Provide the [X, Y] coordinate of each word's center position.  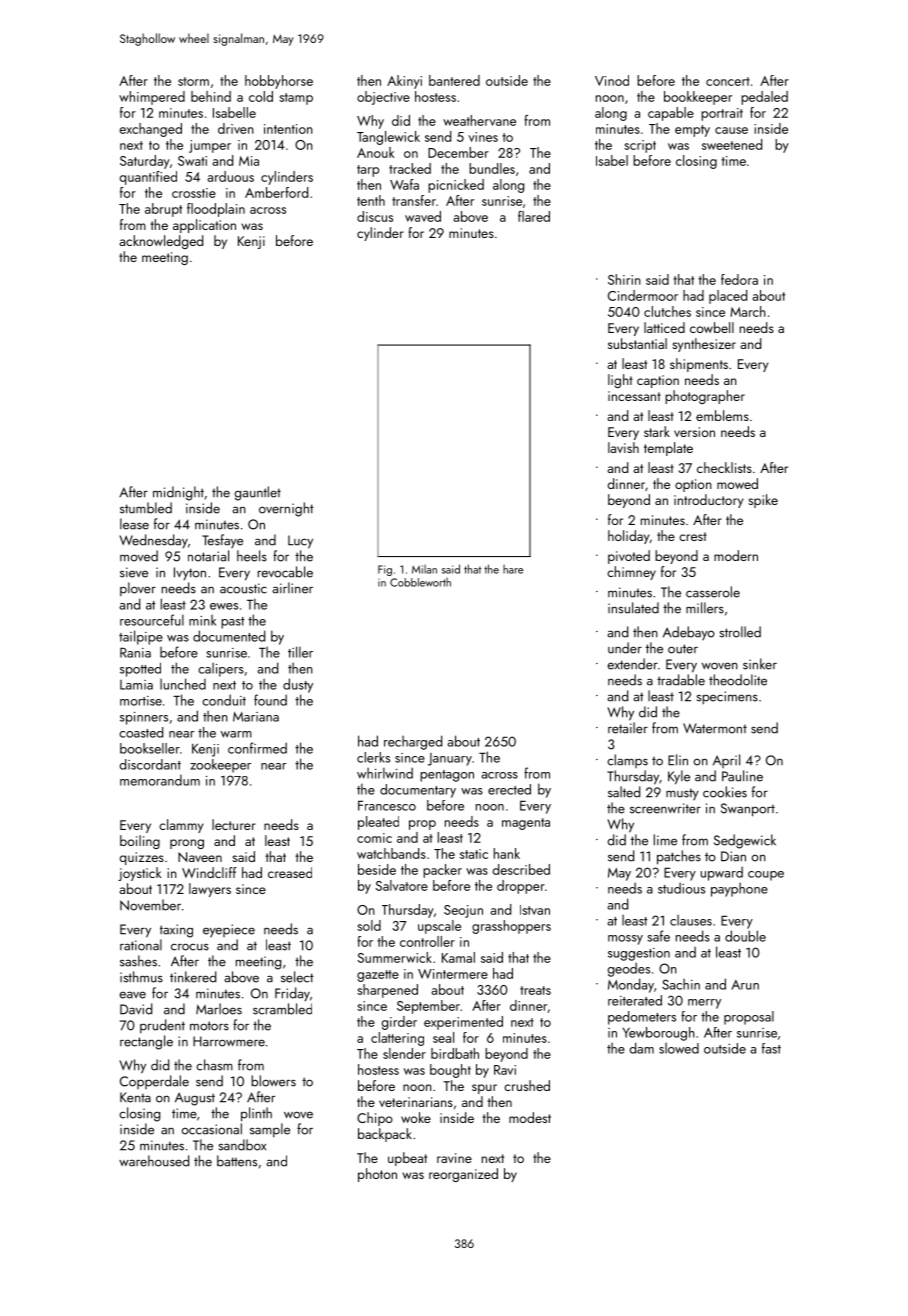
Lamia [136, 685]
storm [193, 81]
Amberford [276, 192]
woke [416, 1117]
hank [507, 853]
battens [237, 1161]
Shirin [624, 279]
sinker [760, 664]
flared [534, 216]
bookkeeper [698, 98]
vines [483, 137]
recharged [413, 742]
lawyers [210, 890]
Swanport [748, 810]
